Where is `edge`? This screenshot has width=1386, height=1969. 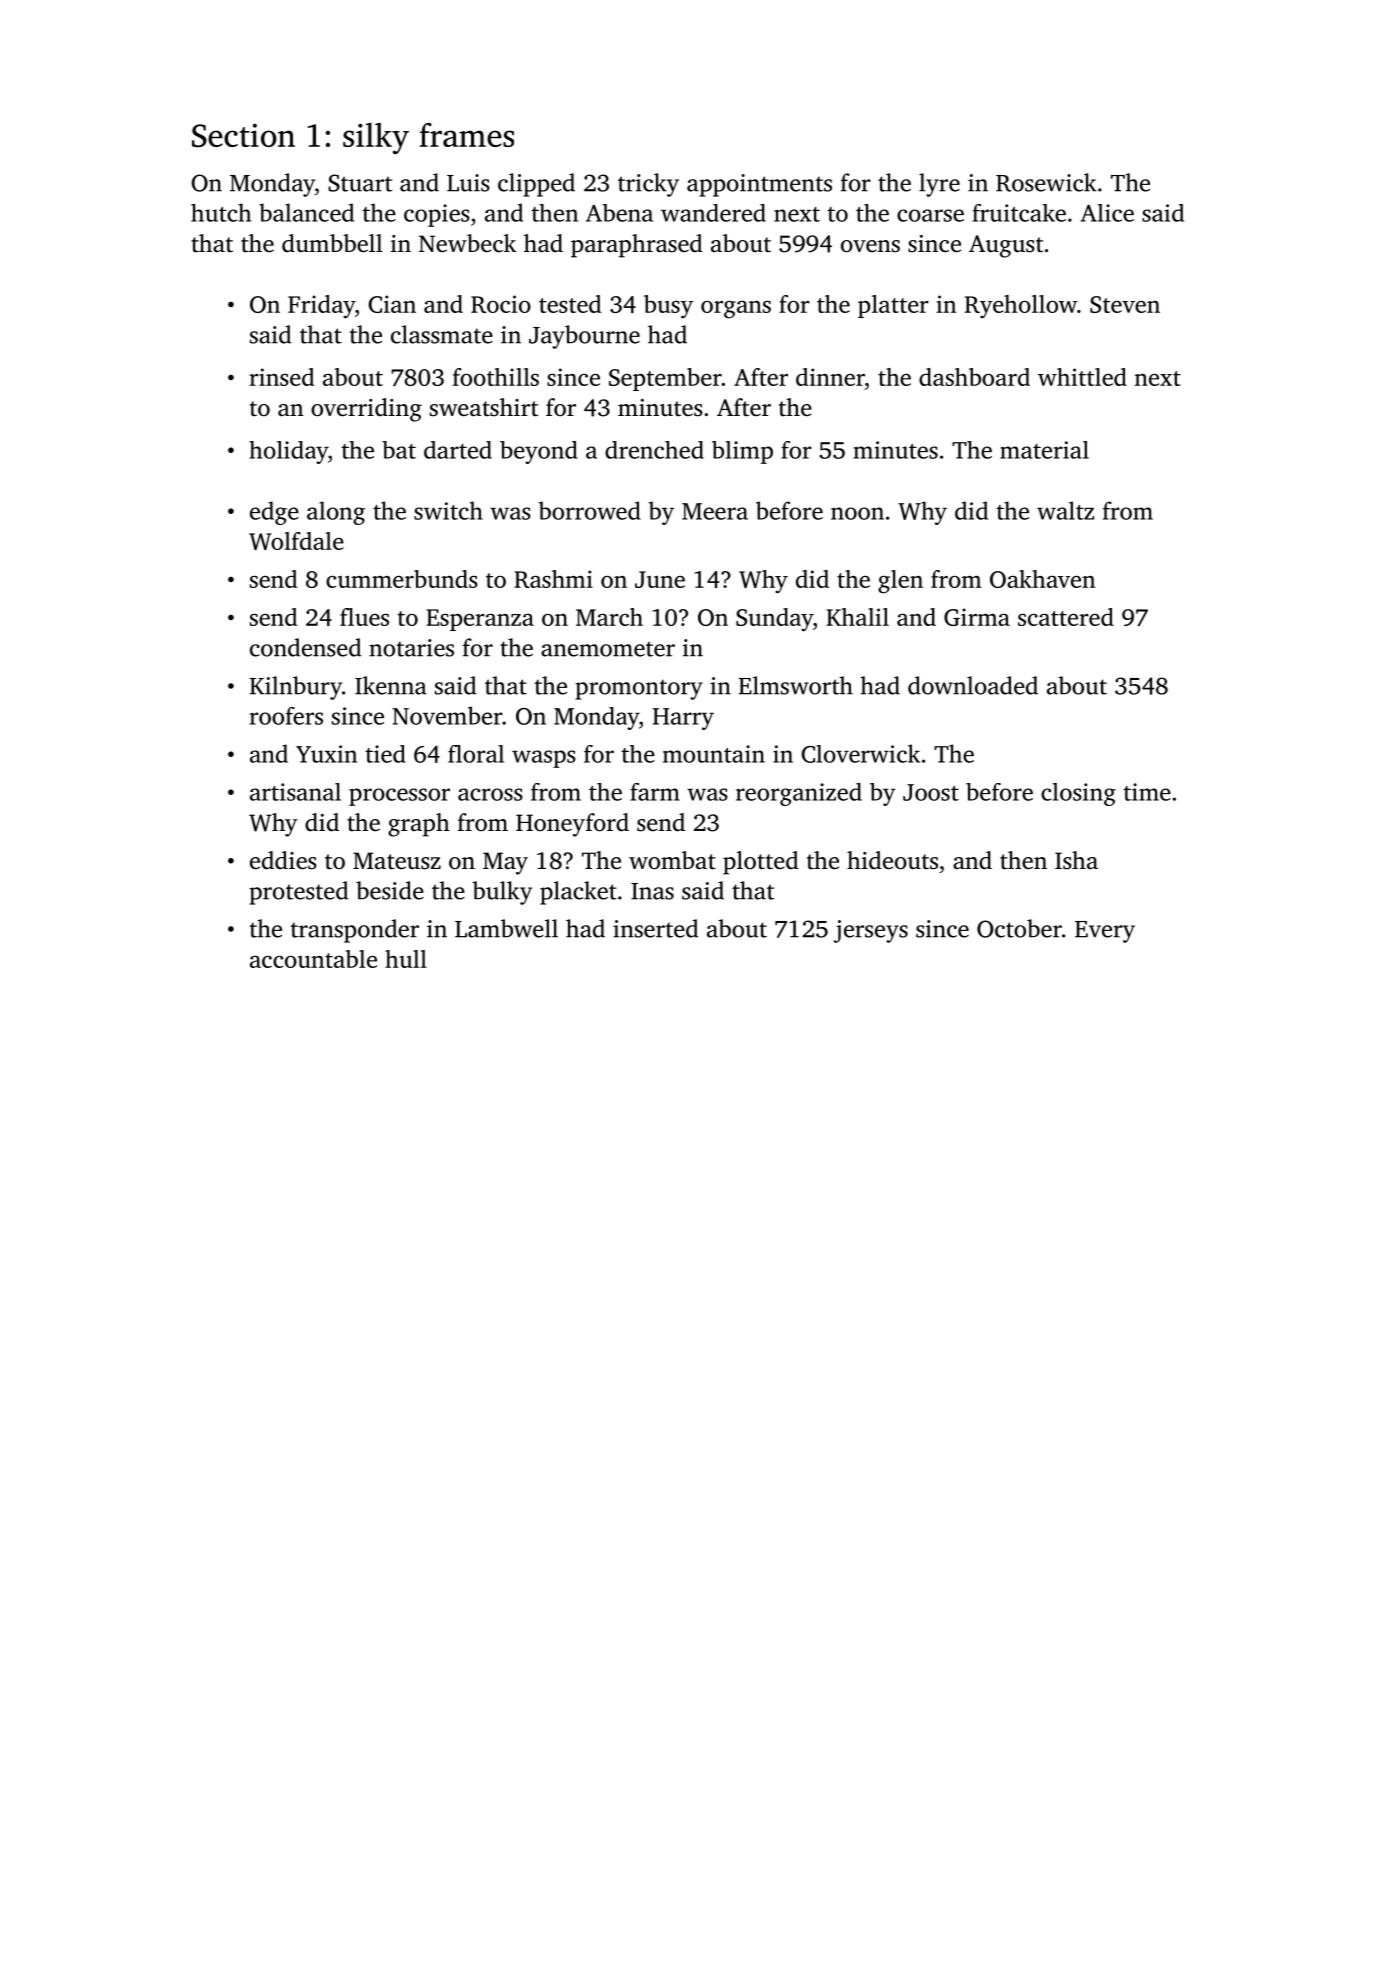
edge is located at coordinates (274, 513).
